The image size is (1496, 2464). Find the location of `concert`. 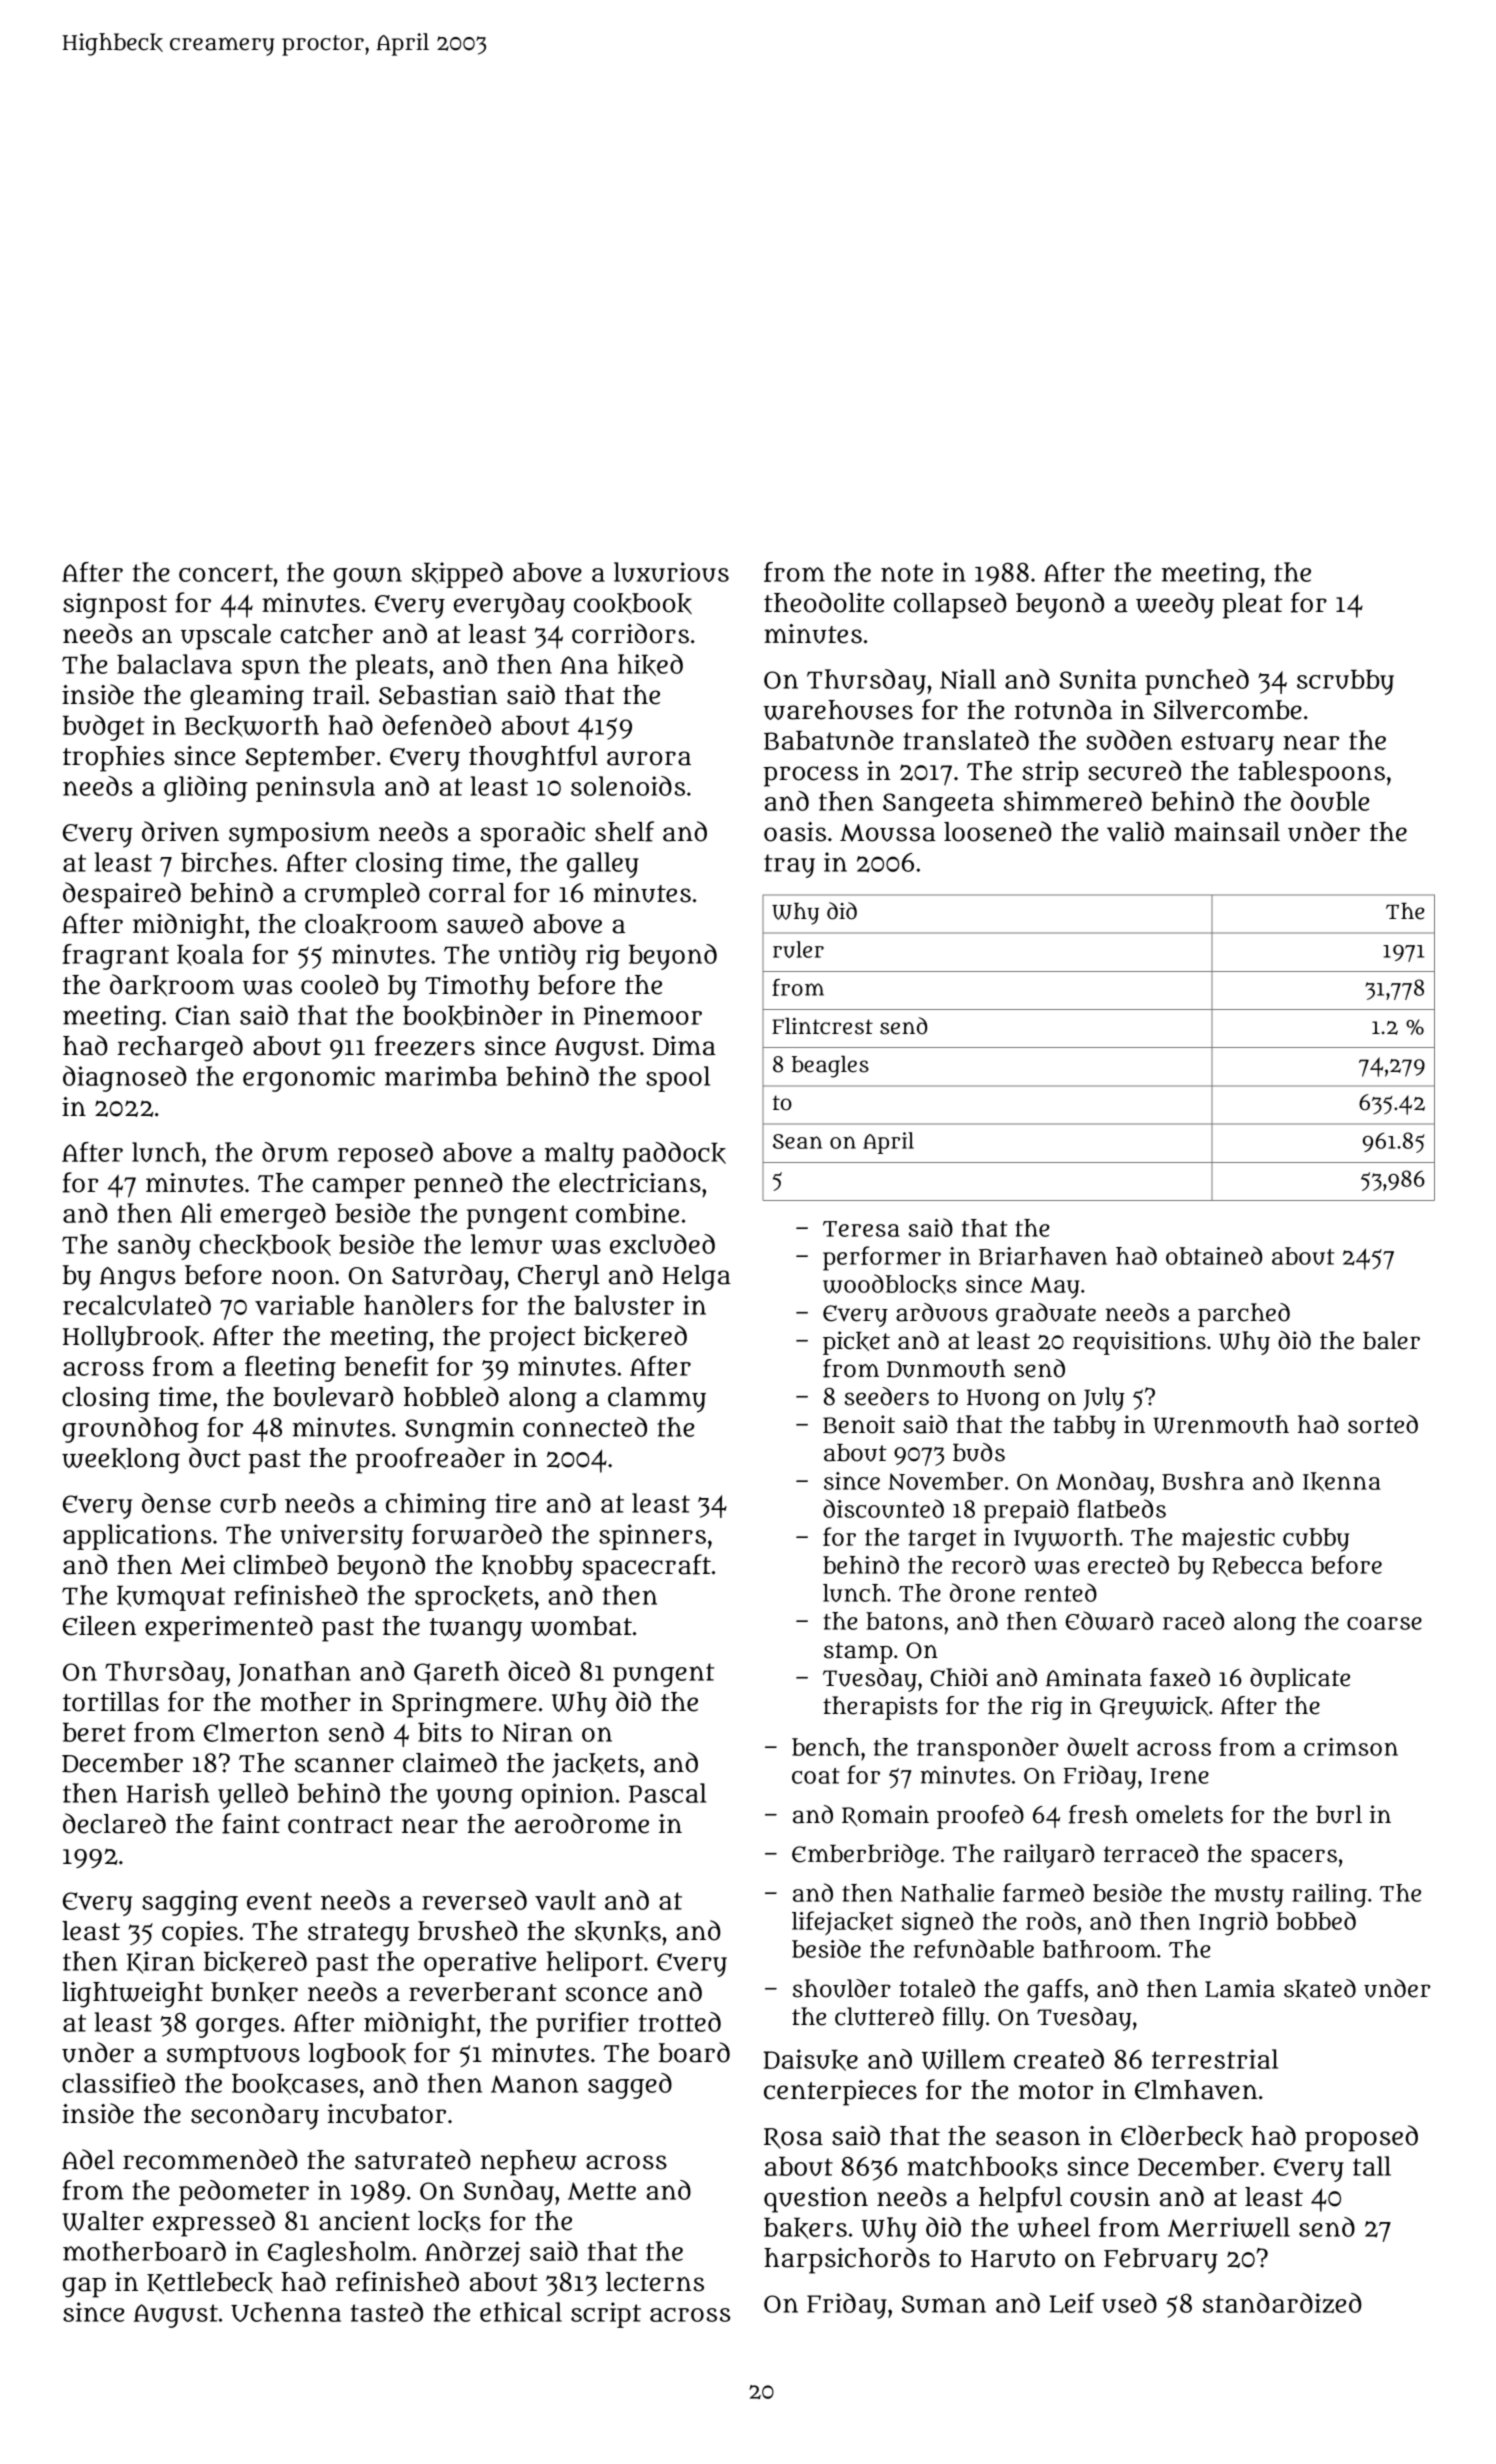

concert is located at coordinates (226, 573).
